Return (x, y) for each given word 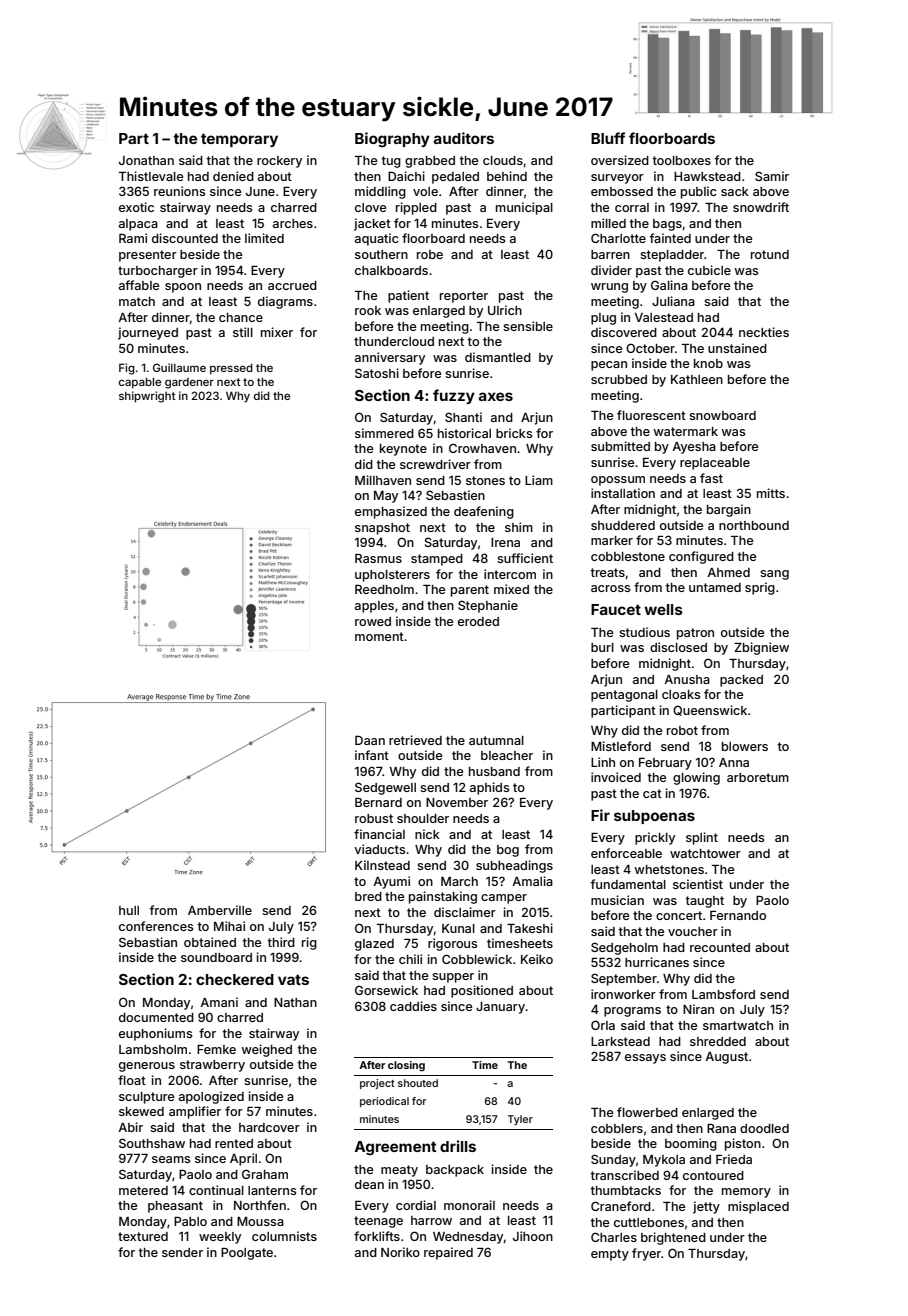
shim (519, 527)
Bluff (608, 138)
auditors (464, 138)
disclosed (678, 647)
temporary (239, 140)
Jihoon (533, 1236)
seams (171, 1159)
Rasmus (378, 558)
